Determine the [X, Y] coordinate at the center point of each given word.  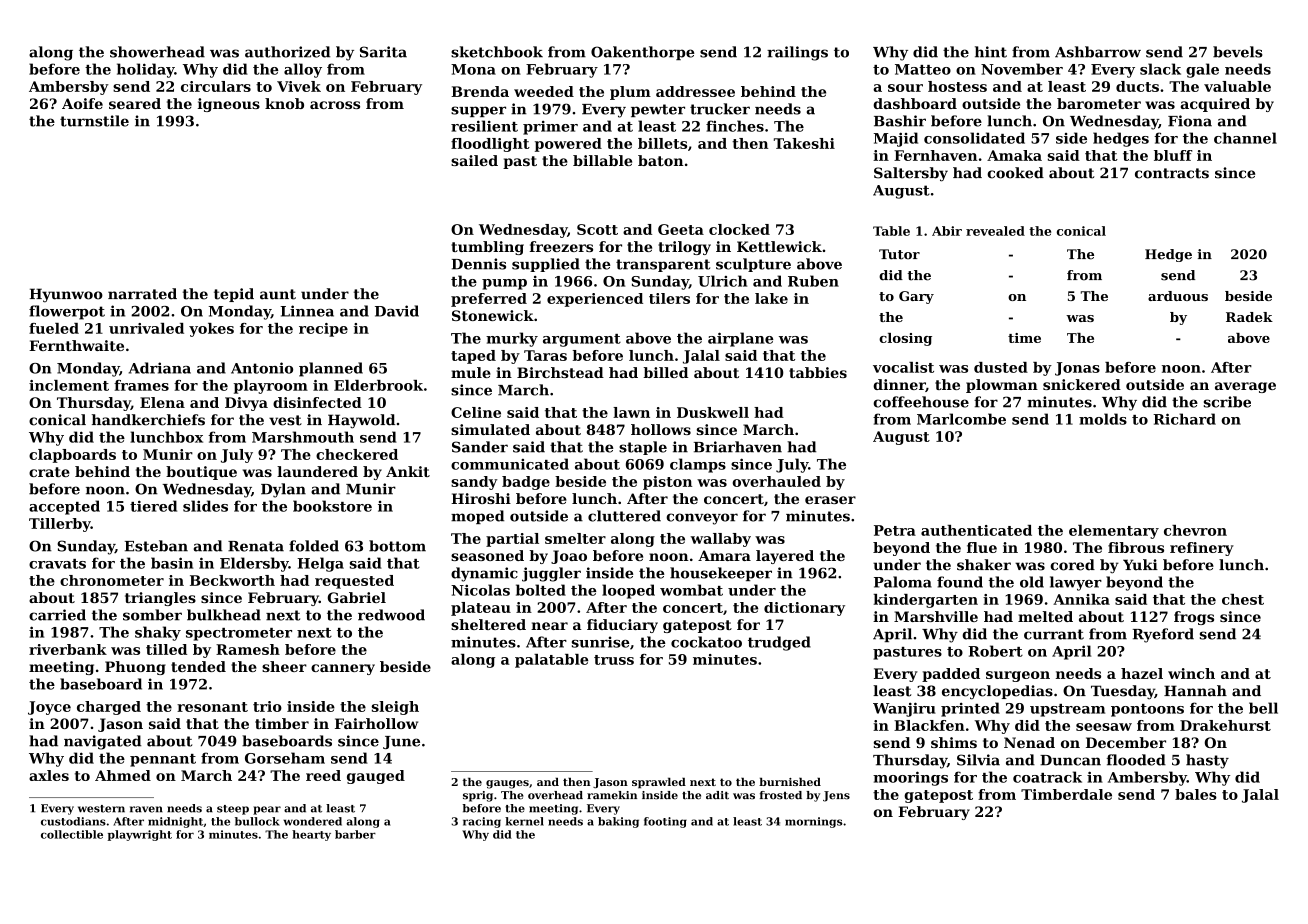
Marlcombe [961, 419]
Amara [724, 555]
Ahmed [123, 775]
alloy [303, 70]
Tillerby [60, 525]
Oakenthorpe [642, 53]
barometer [1099, 103]
